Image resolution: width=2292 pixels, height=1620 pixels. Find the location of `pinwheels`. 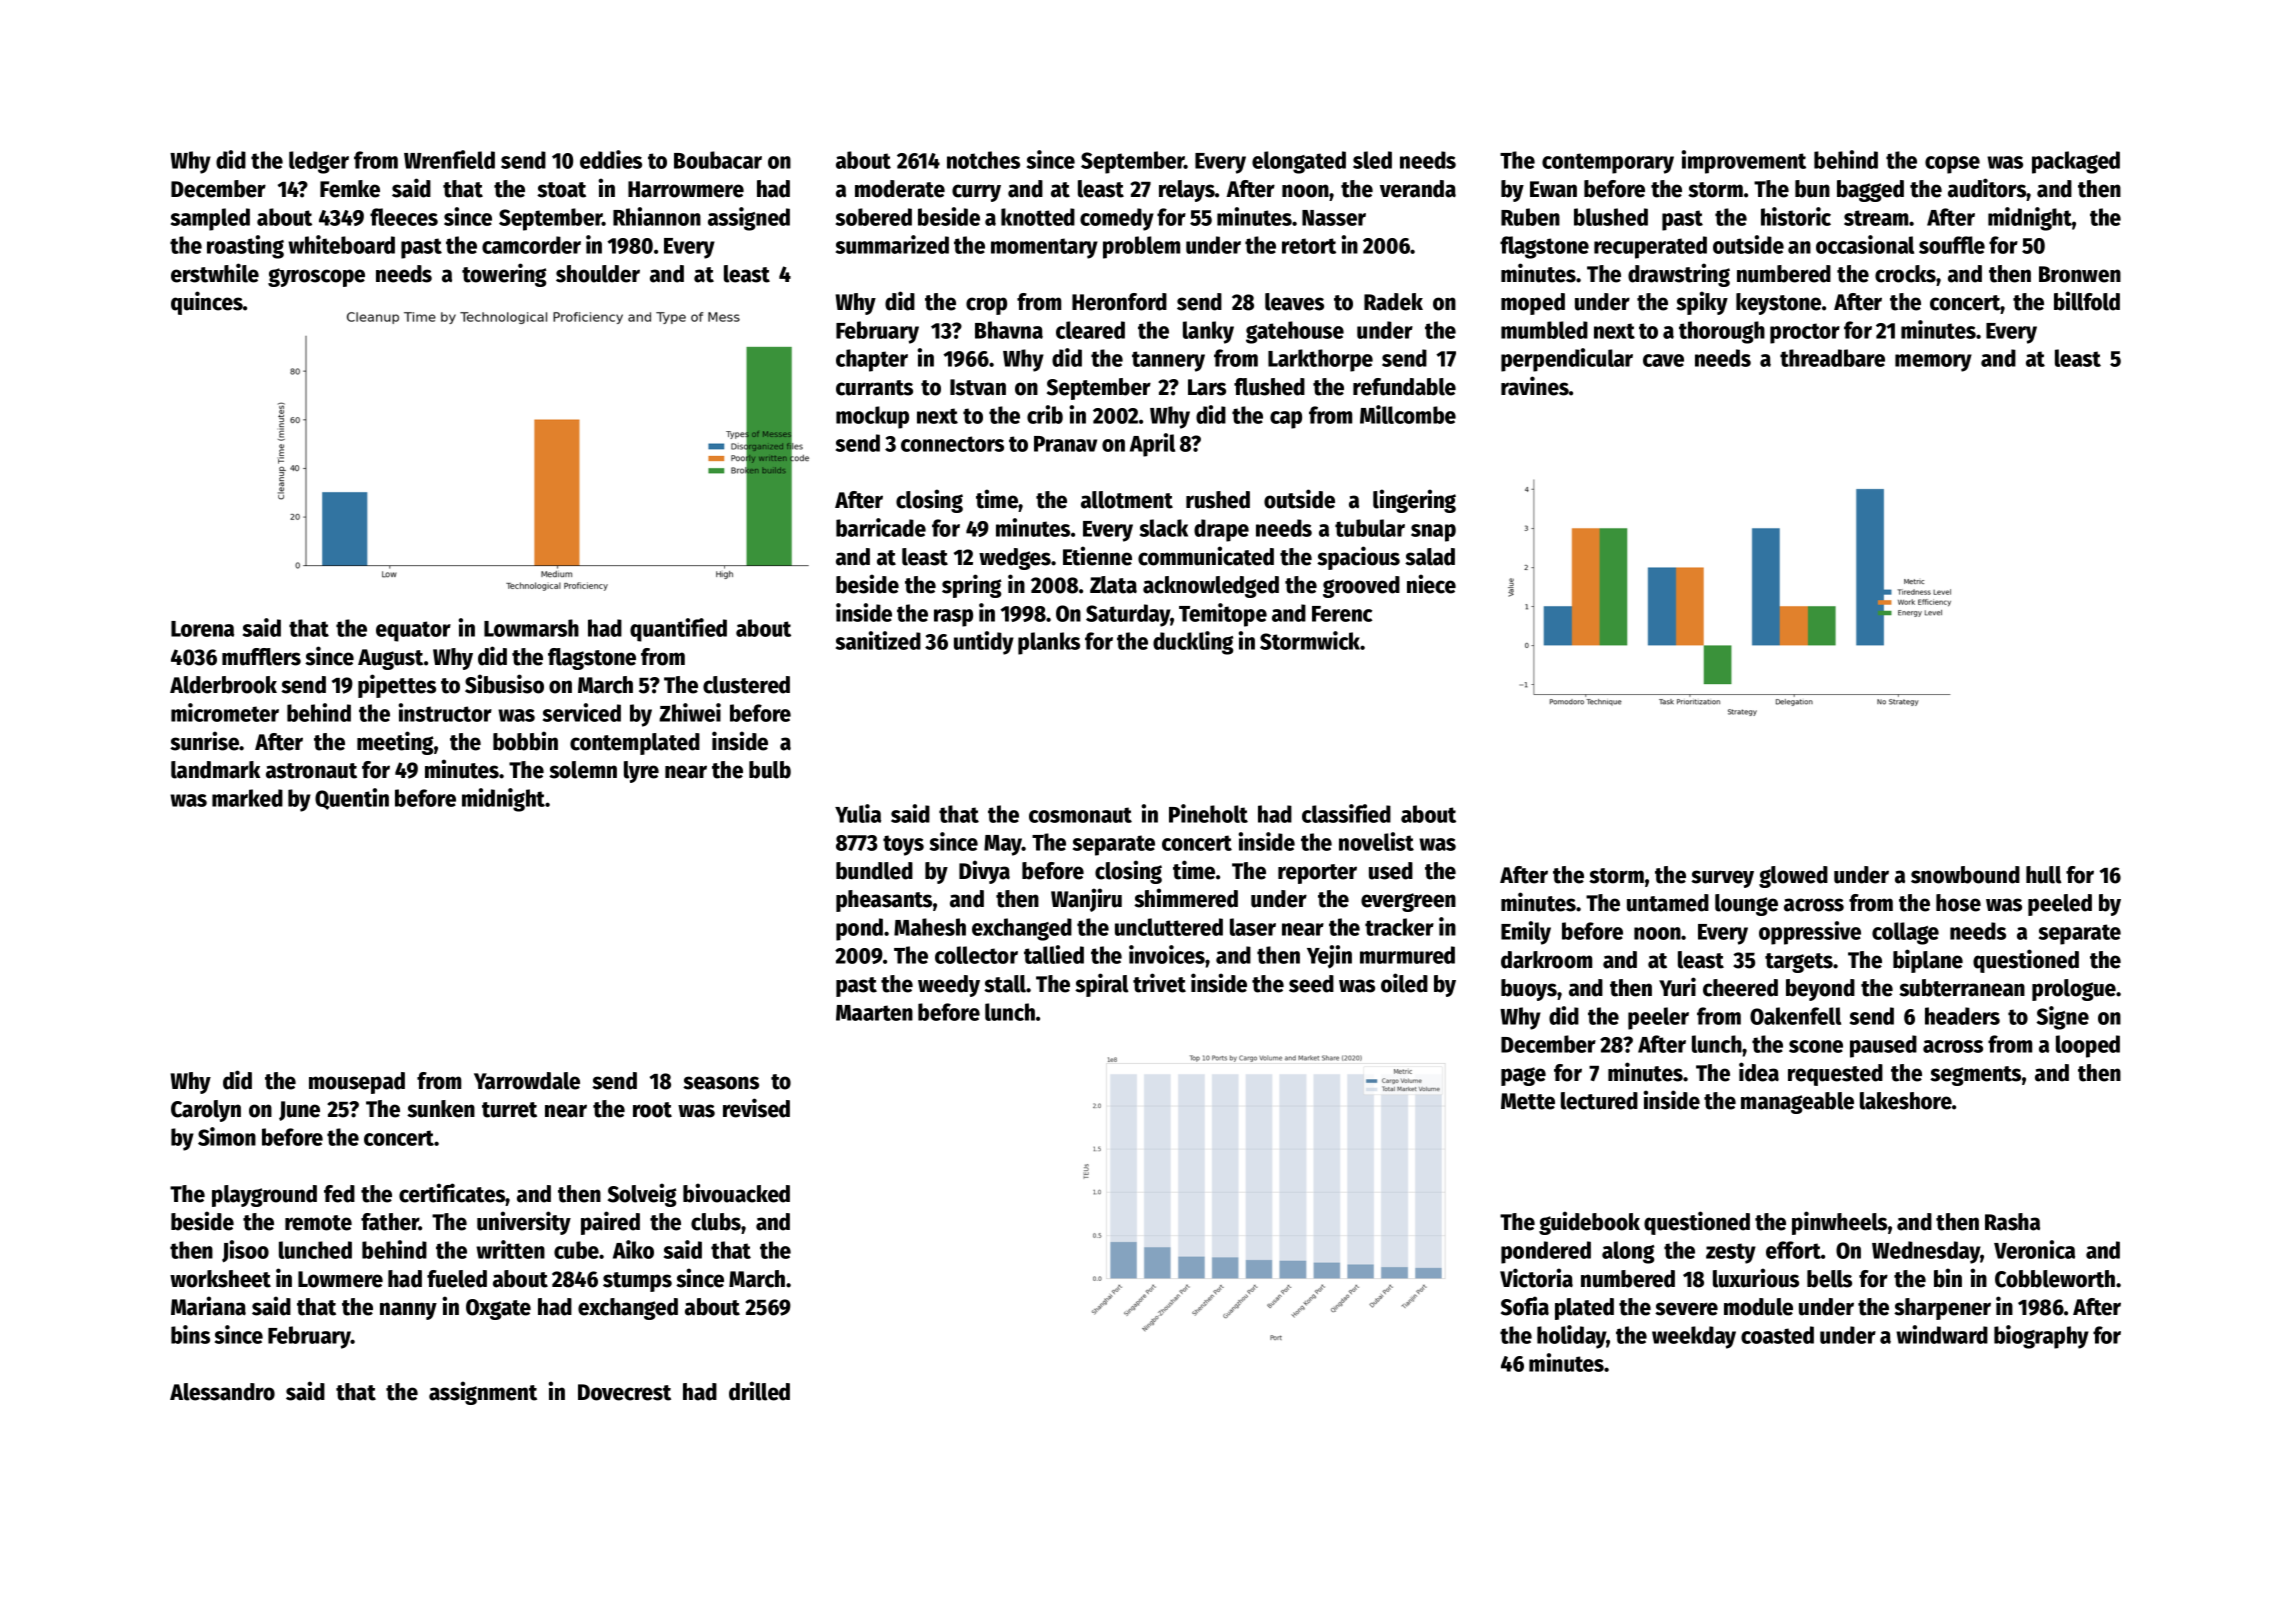

pinwheels is located at coordinates (1839, 1223).
